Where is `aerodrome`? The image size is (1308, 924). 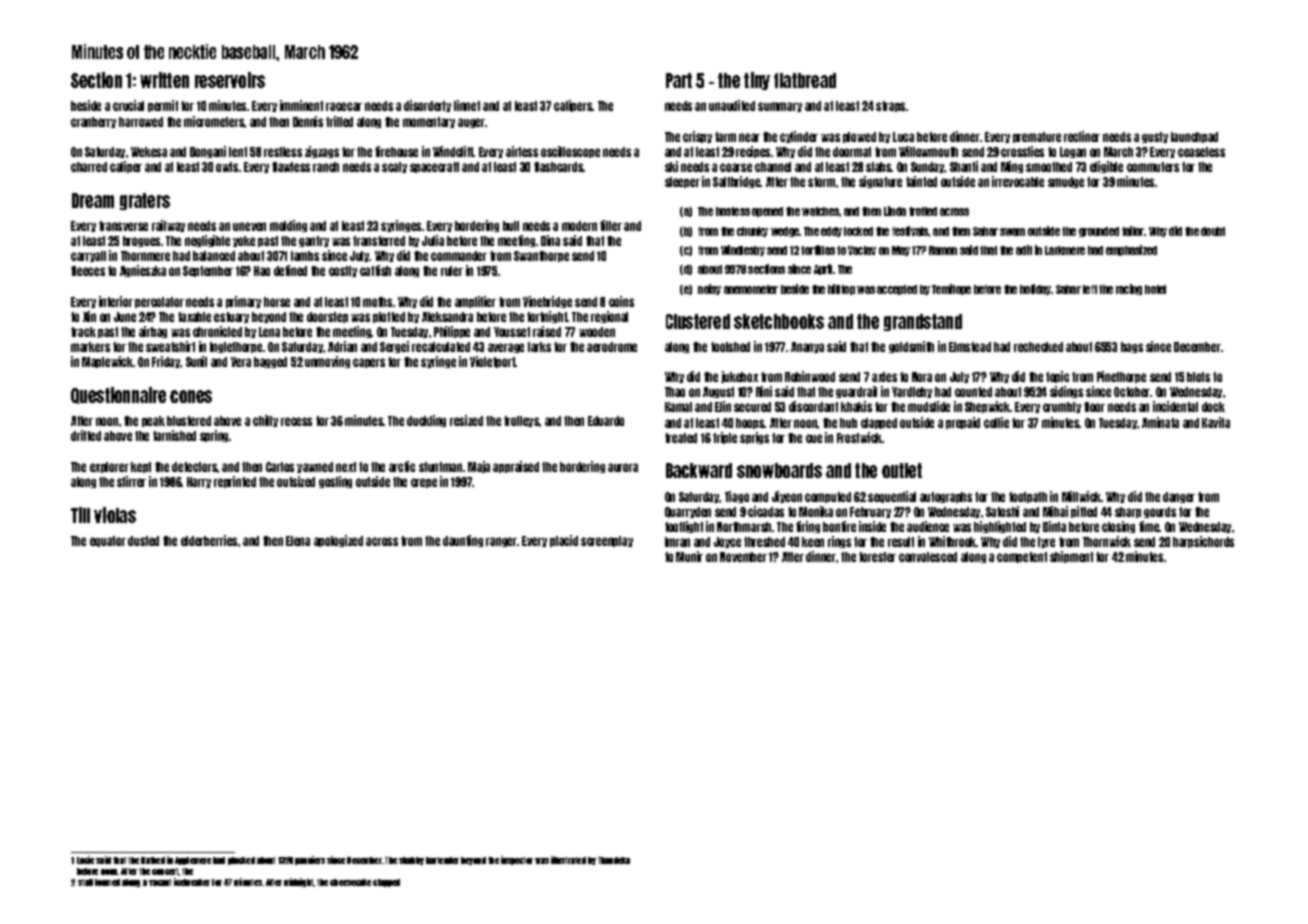
aerodrome is located at coordinates (612, 347).
